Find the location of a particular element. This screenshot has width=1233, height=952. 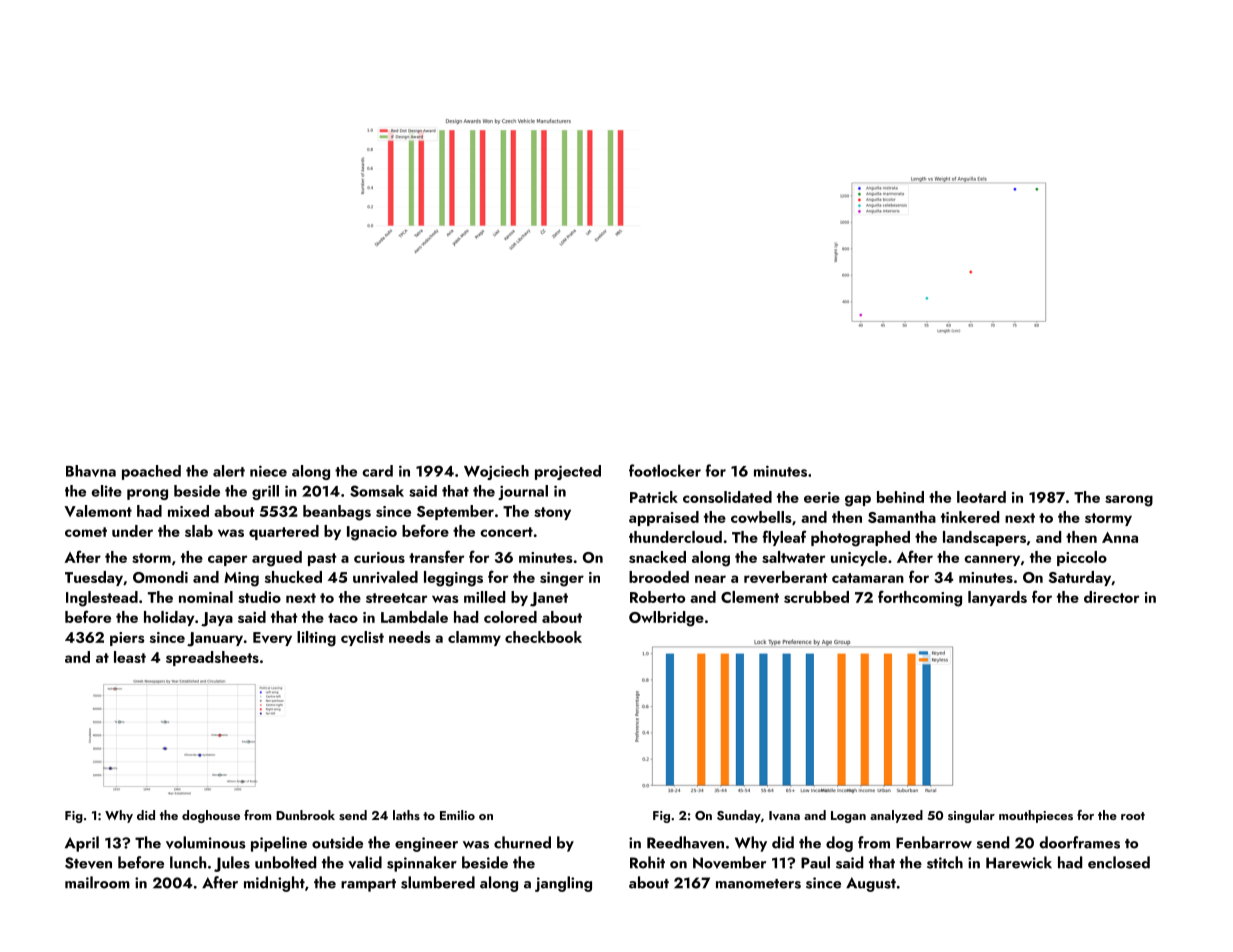

card is located at coordinates (377, 471).
